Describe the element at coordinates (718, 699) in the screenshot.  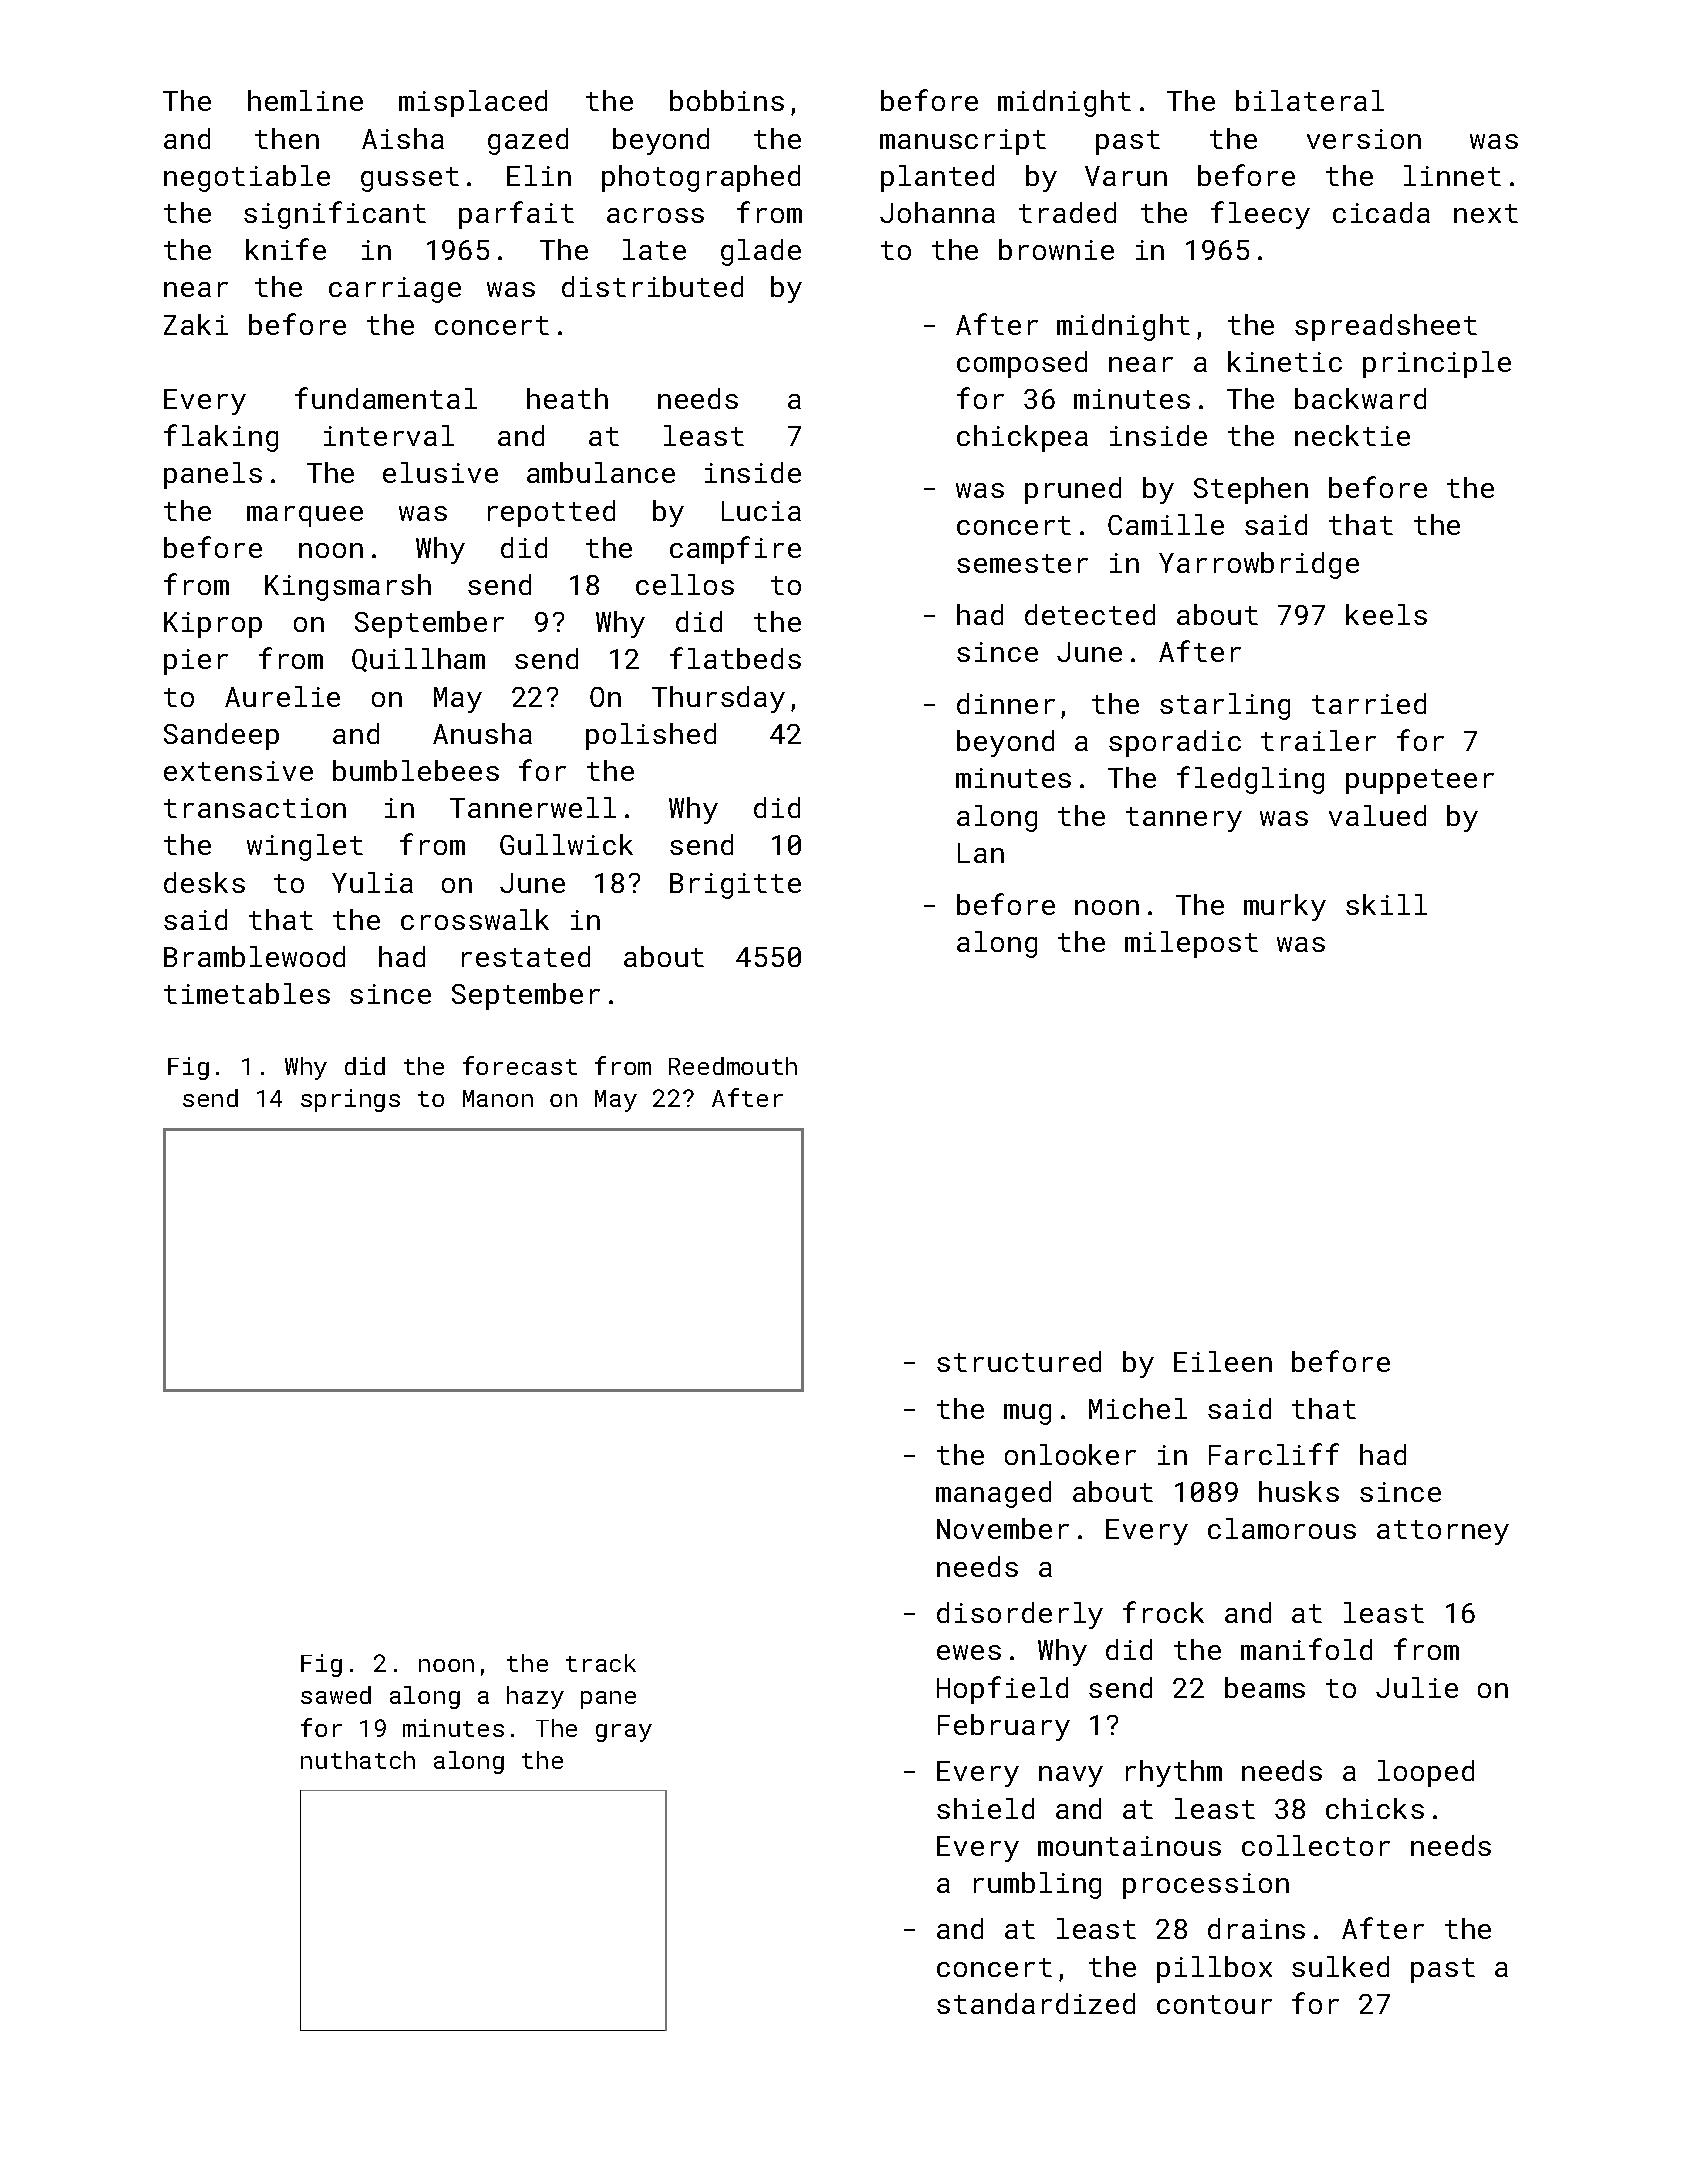
I see `Thursday` at that location.
